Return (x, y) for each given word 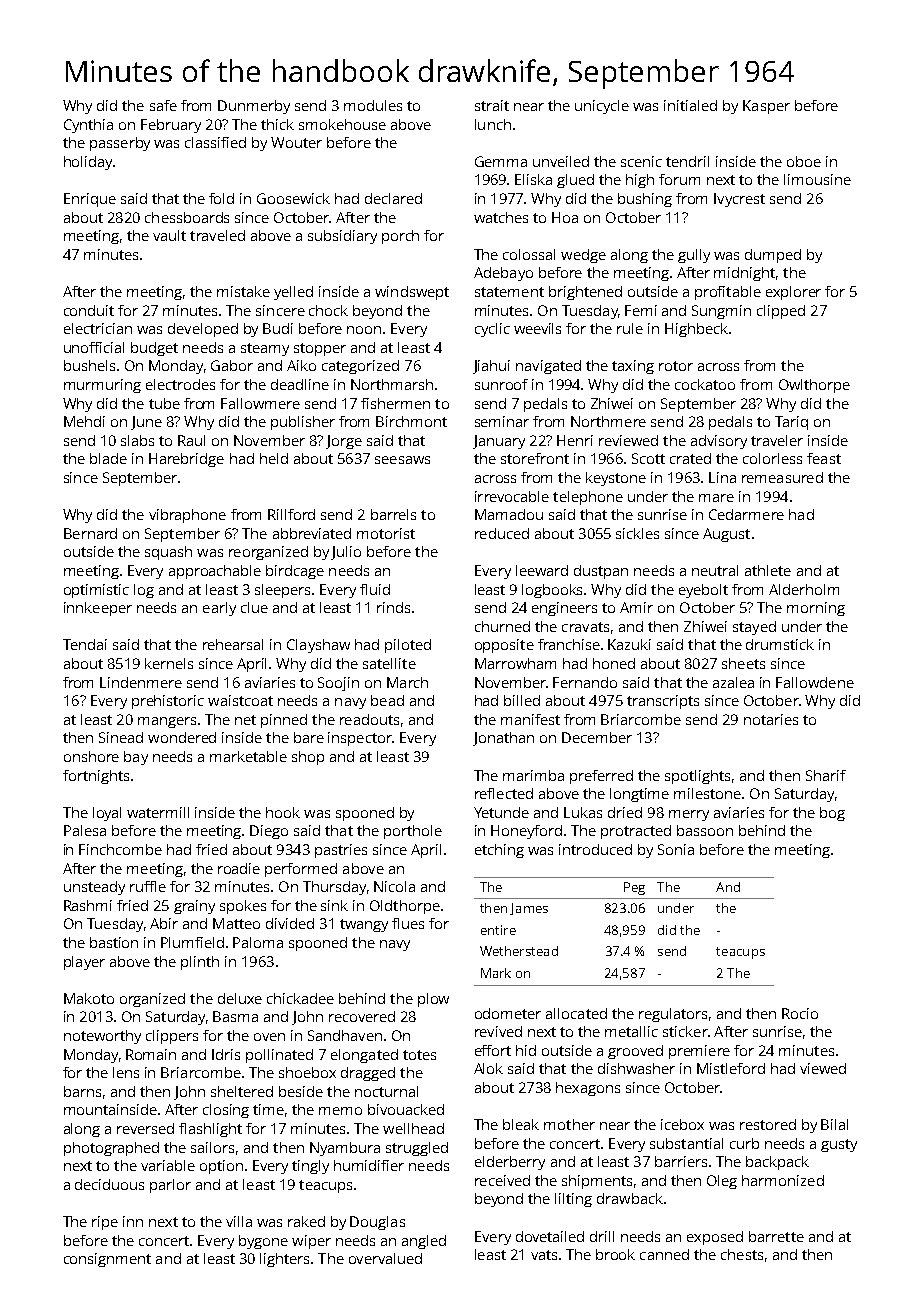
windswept (412, 293)
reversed (145, 1128)
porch (400, 237)
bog (832, 814)
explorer (793, 293)
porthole (413, 832)
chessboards (187, 217)
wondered (182, 737)
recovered (362, 1016)
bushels (89, 365)
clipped (781, 312)
